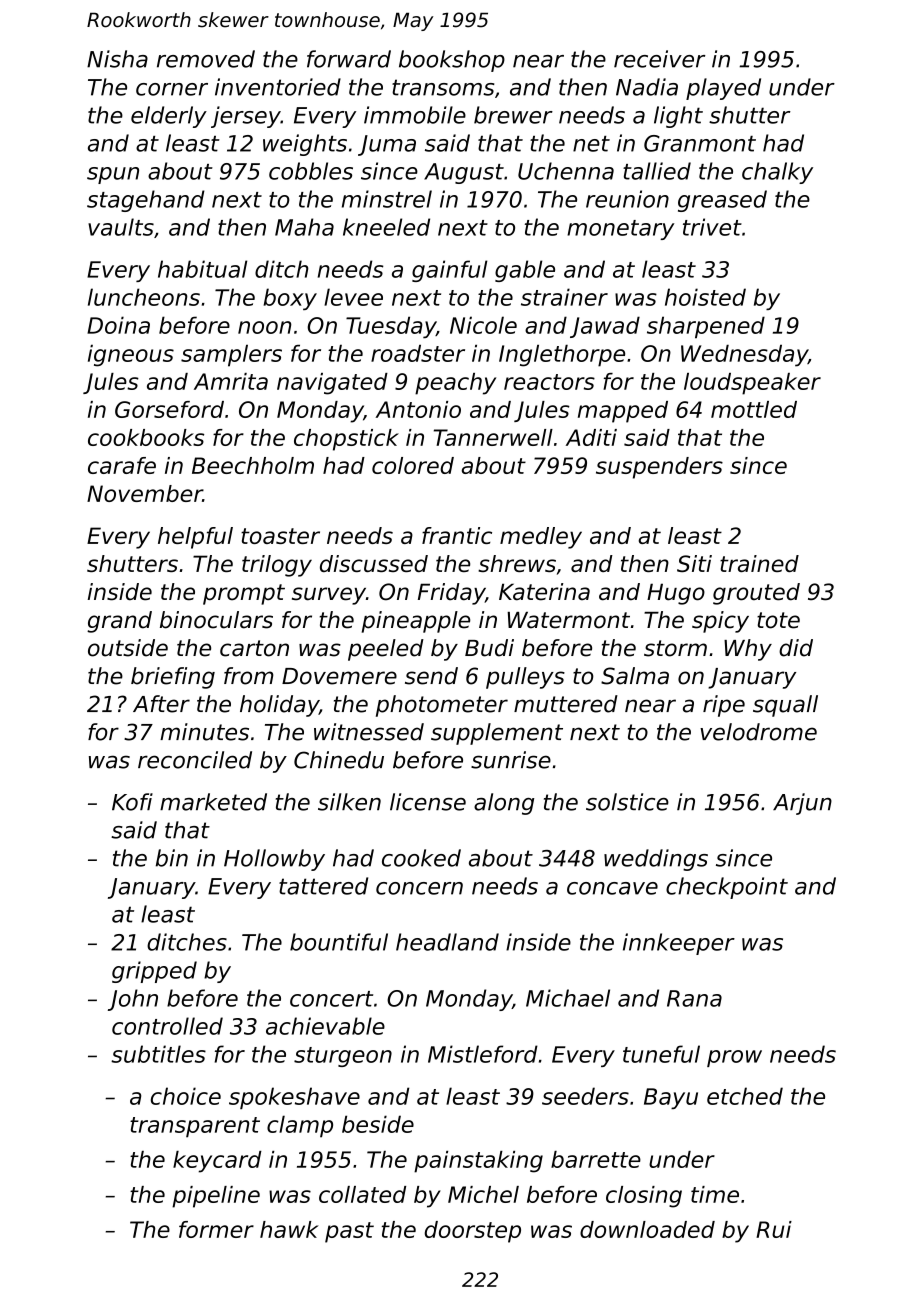 The height and width of the image is (1314, 924). Describe the element at coordinates (195, 1127) in the image. I see `transparent` at that location.
